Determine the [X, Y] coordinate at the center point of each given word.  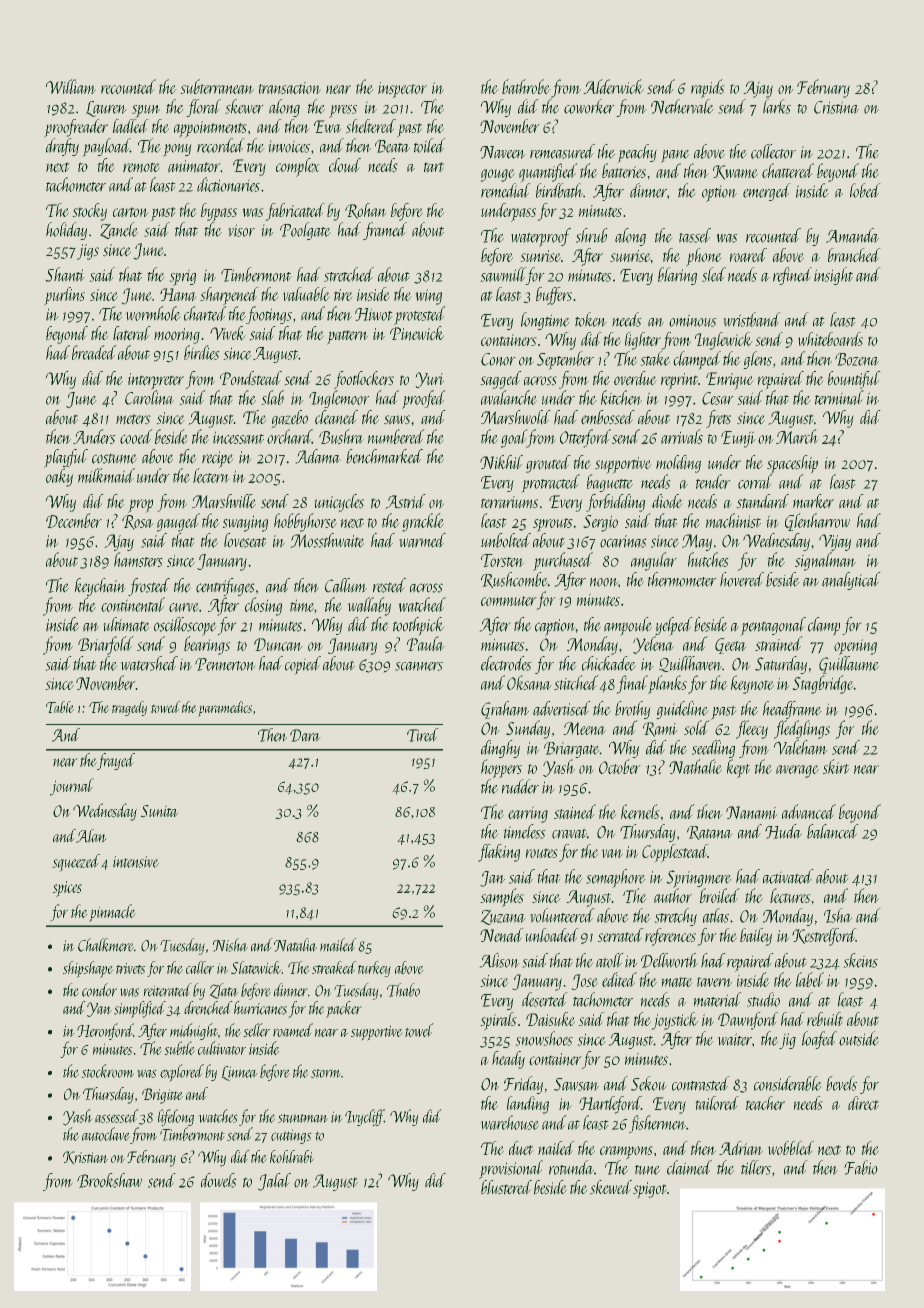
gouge [498, 175]
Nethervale [682, 106]
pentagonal [774, 626]
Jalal [274, 1182]
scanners [419, 666]
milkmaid [106, 475]
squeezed [76, 862]
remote [141, 167]
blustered [506, 1187]
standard [763, 501]
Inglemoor [339, 399]
